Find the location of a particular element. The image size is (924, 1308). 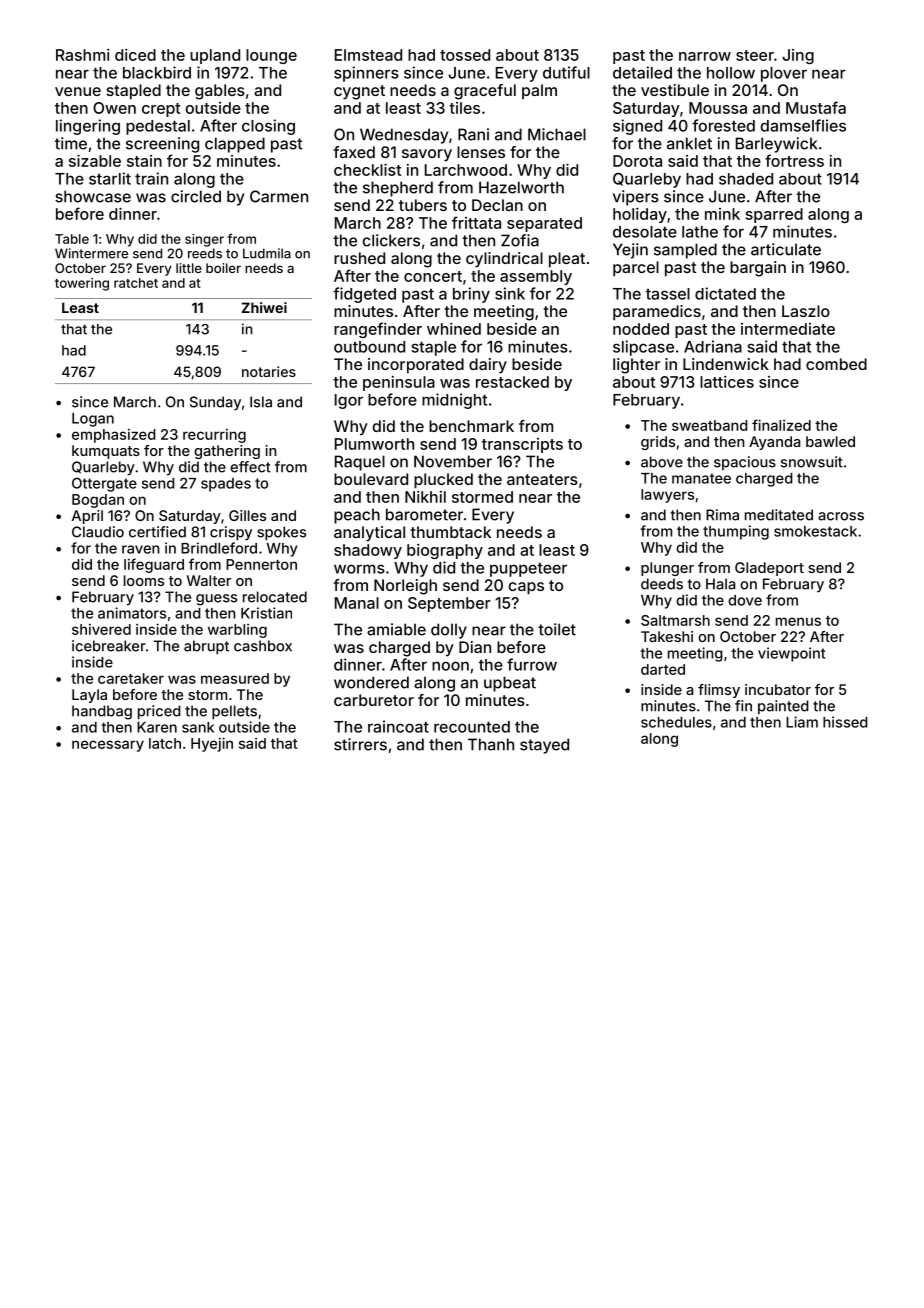

bawled is located at coordinates (830, 441).
